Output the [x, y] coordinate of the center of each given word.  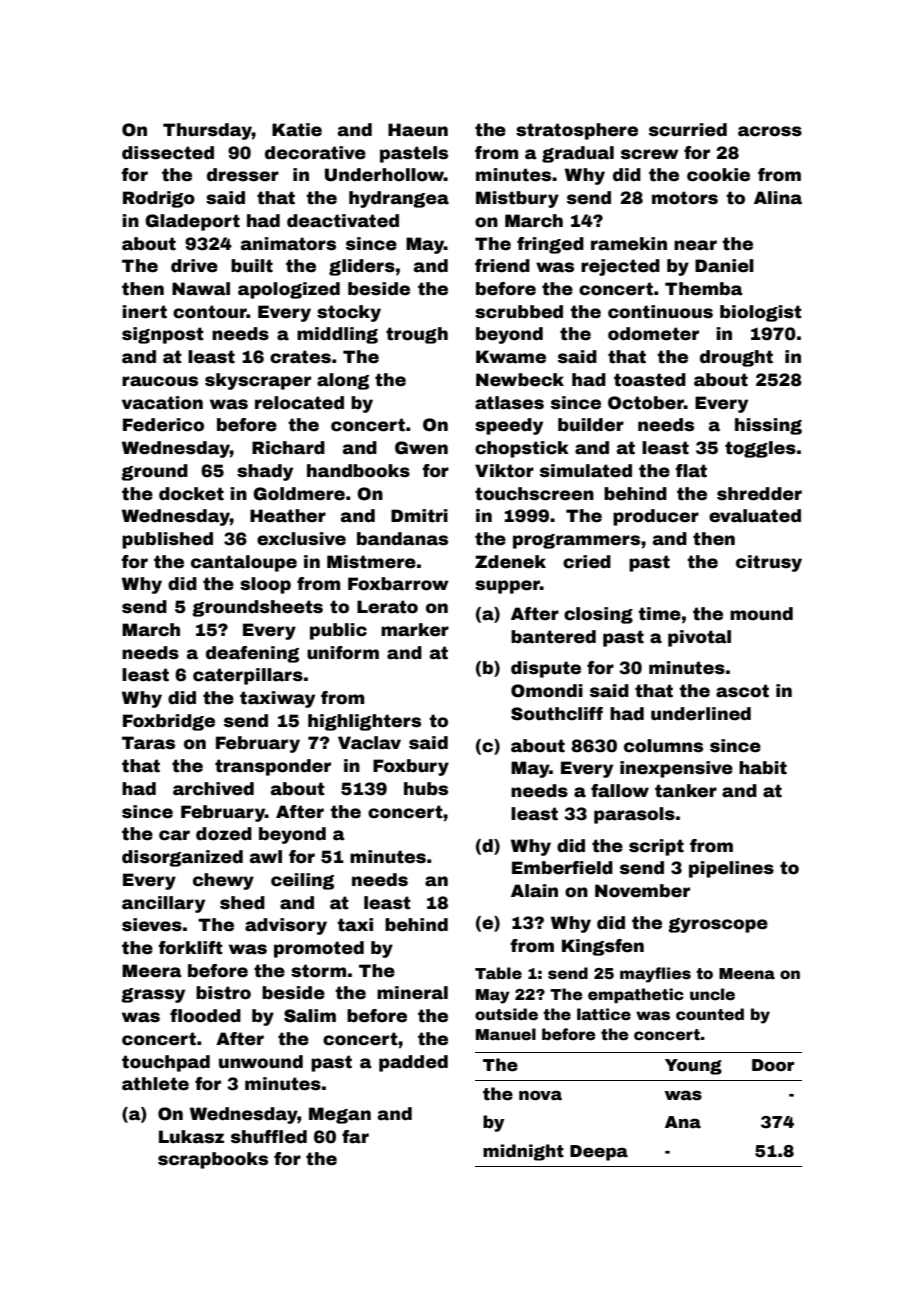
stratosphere [577, 131]
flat [691, 471]
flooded [205, 1016]
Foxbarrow [398, 584]
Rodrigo [159, 199]
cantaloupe [244, 563]
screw [650, 154]
